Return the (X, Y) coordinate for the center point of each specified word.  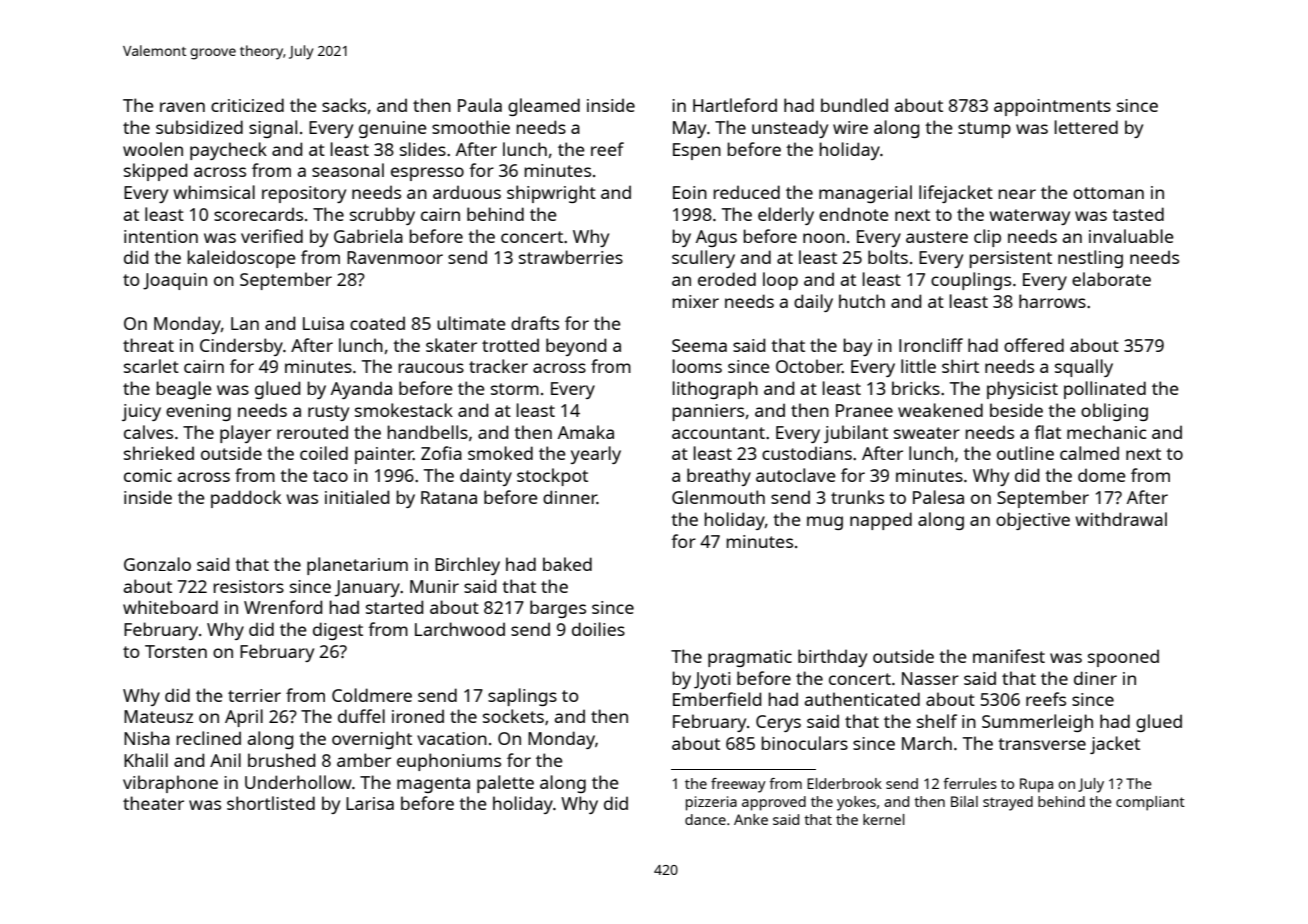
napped (881, 521)
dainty (486, 477)
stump (984, 130)
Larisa (370, 803)
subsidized (199, 127)
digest (338, 631)
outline (1025, 453)
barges (558, 609)
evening (198, 412)
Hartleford (735, 105)
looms (697, 366)
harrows (1052, 301)
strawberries (571, 257)
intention (161, 236)
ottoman (1108, 193)
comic (148, 475)
